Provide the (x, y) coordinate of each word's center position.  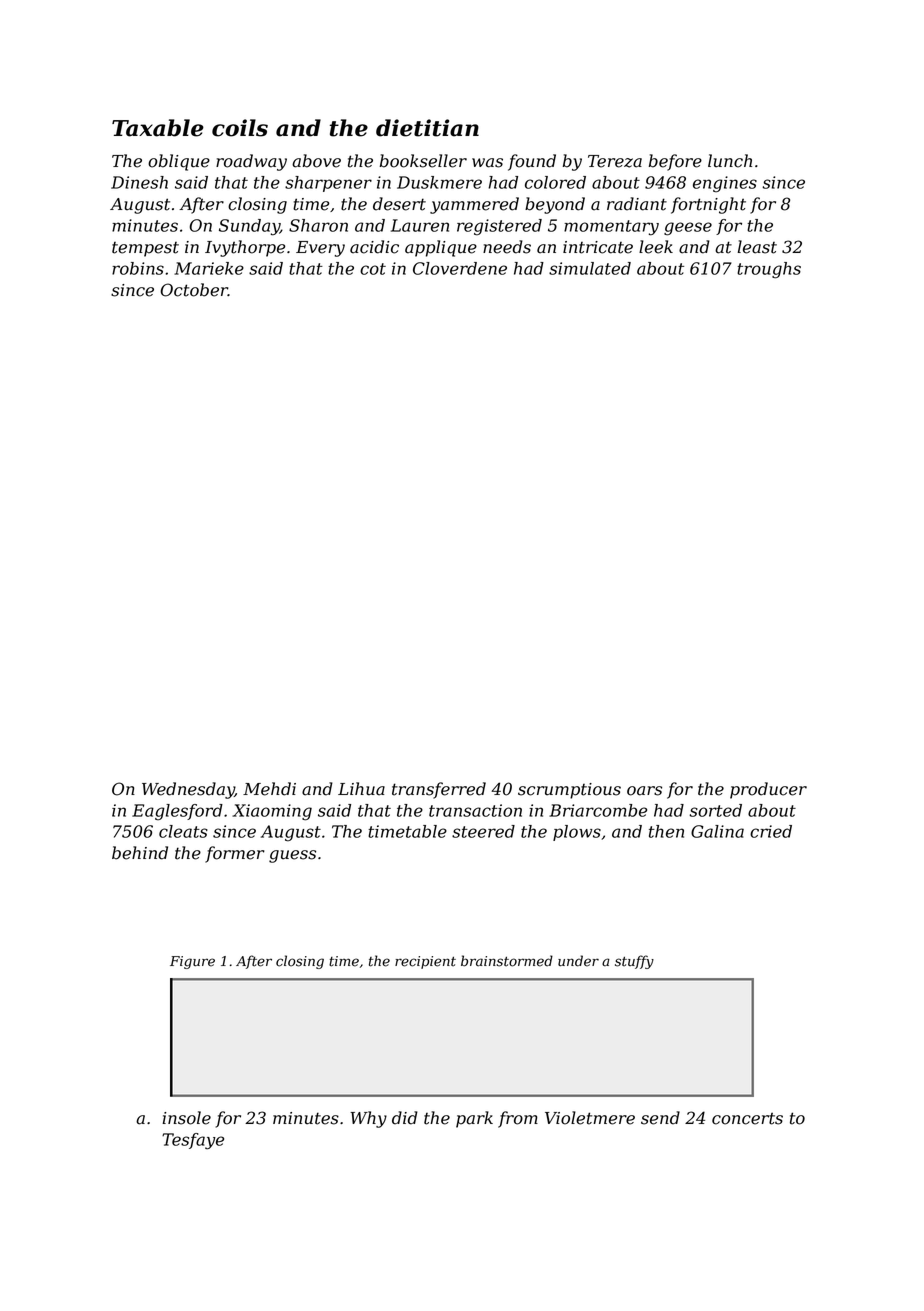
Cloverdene (460, 268)
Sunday (249, 227)
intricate (598, 247)
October (194, 290)
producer (768, 790)
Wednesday (188, 790)
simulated (590, 268)
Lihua (361, 789)
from (518, 1119)
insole (186, 1118)
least (757, 247)
